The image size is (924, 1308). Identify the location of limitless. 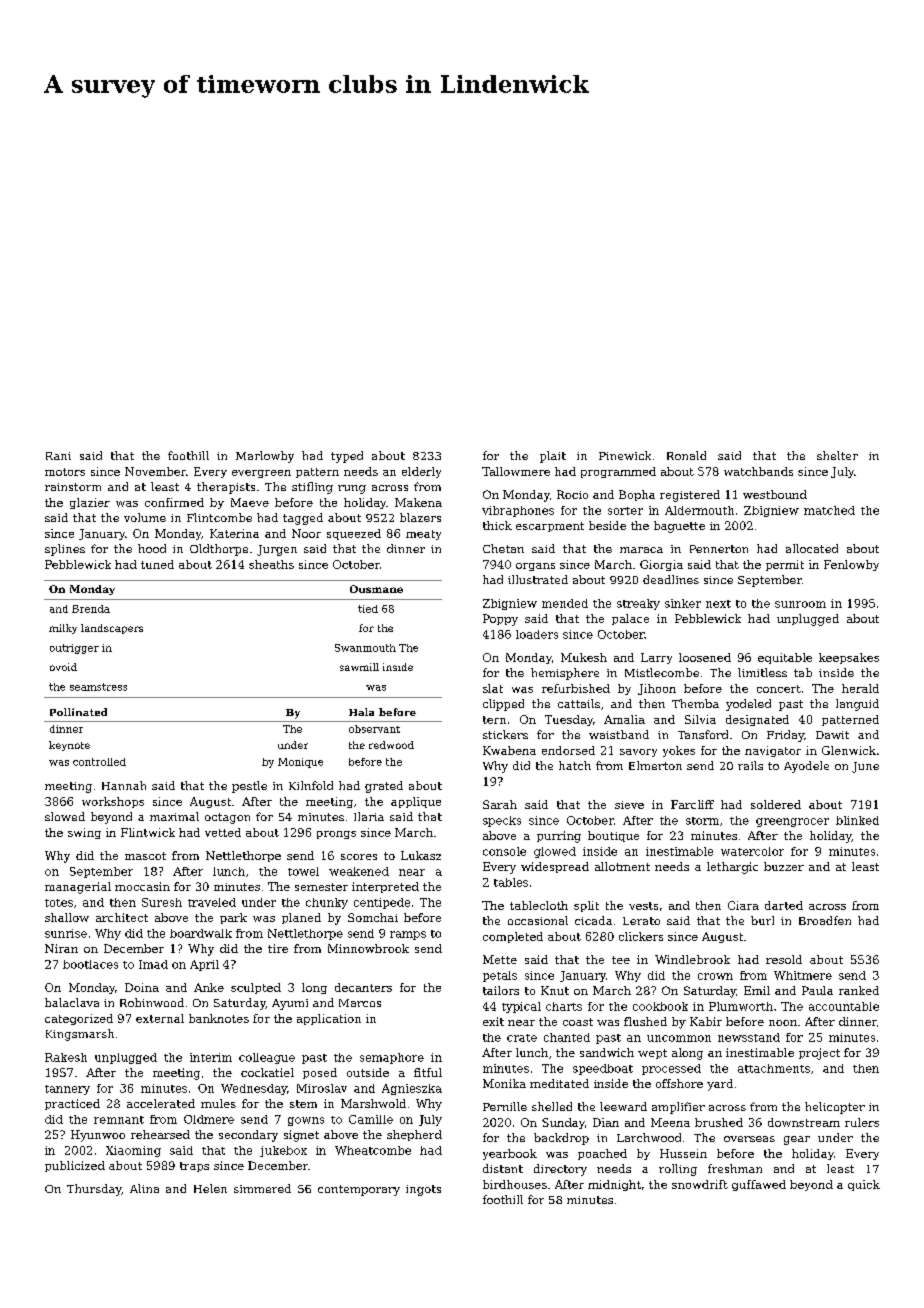
(762, 672).
